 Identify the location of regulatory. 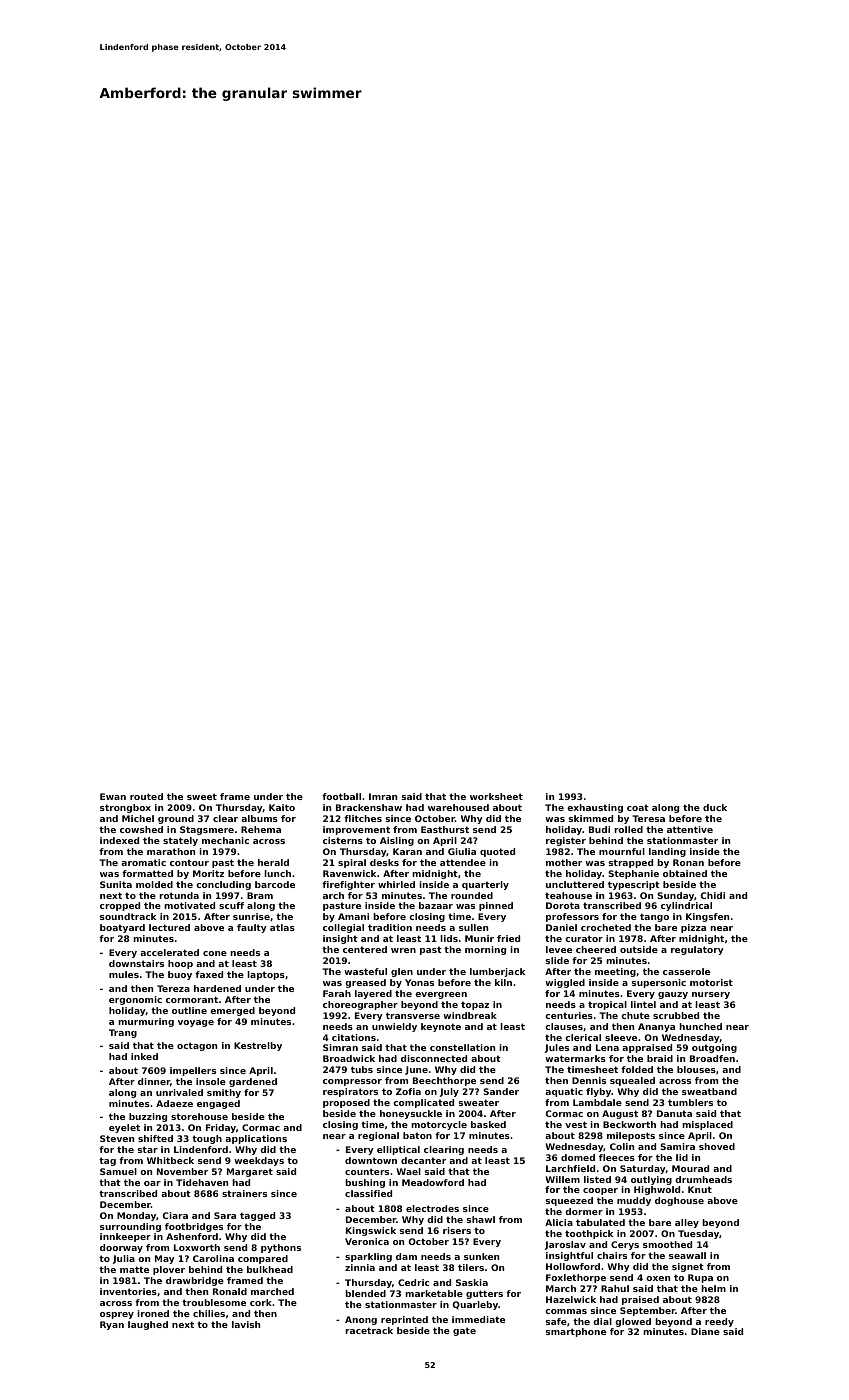
(697, 950).
